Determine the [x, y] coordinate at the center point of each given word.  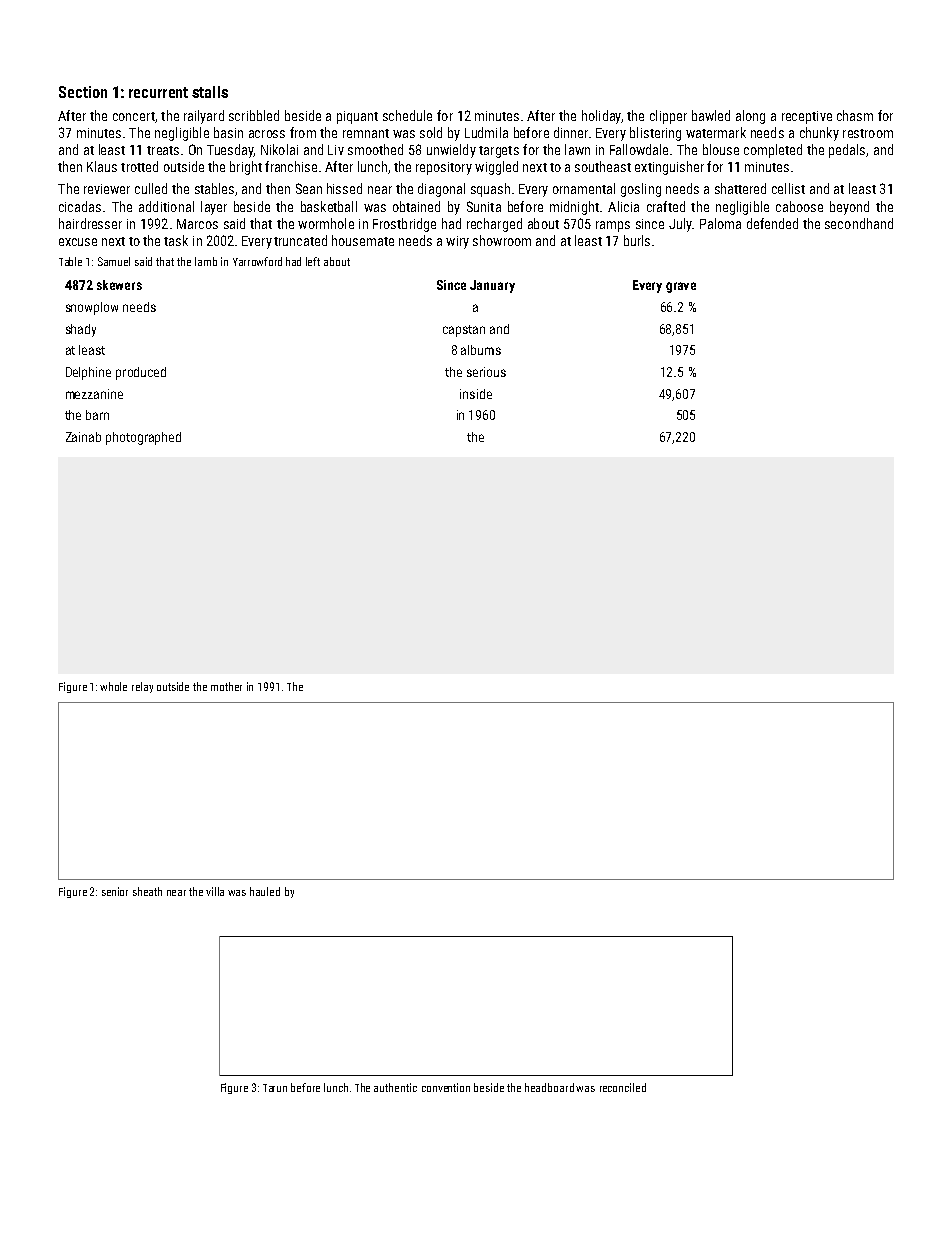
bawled [711, 115]
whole [113, 686]
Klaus [102, 166]
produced [141, 373]
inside [476, 394]
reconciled [623, 1087]
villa [215, 891]
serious [486, 372]
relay [142, 687]
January [492, 286]
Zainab [83, 437]
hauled [265, 891]
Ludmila [486, 132]
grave [681, 287]
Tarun [275, 1088]
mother [226, 686]
